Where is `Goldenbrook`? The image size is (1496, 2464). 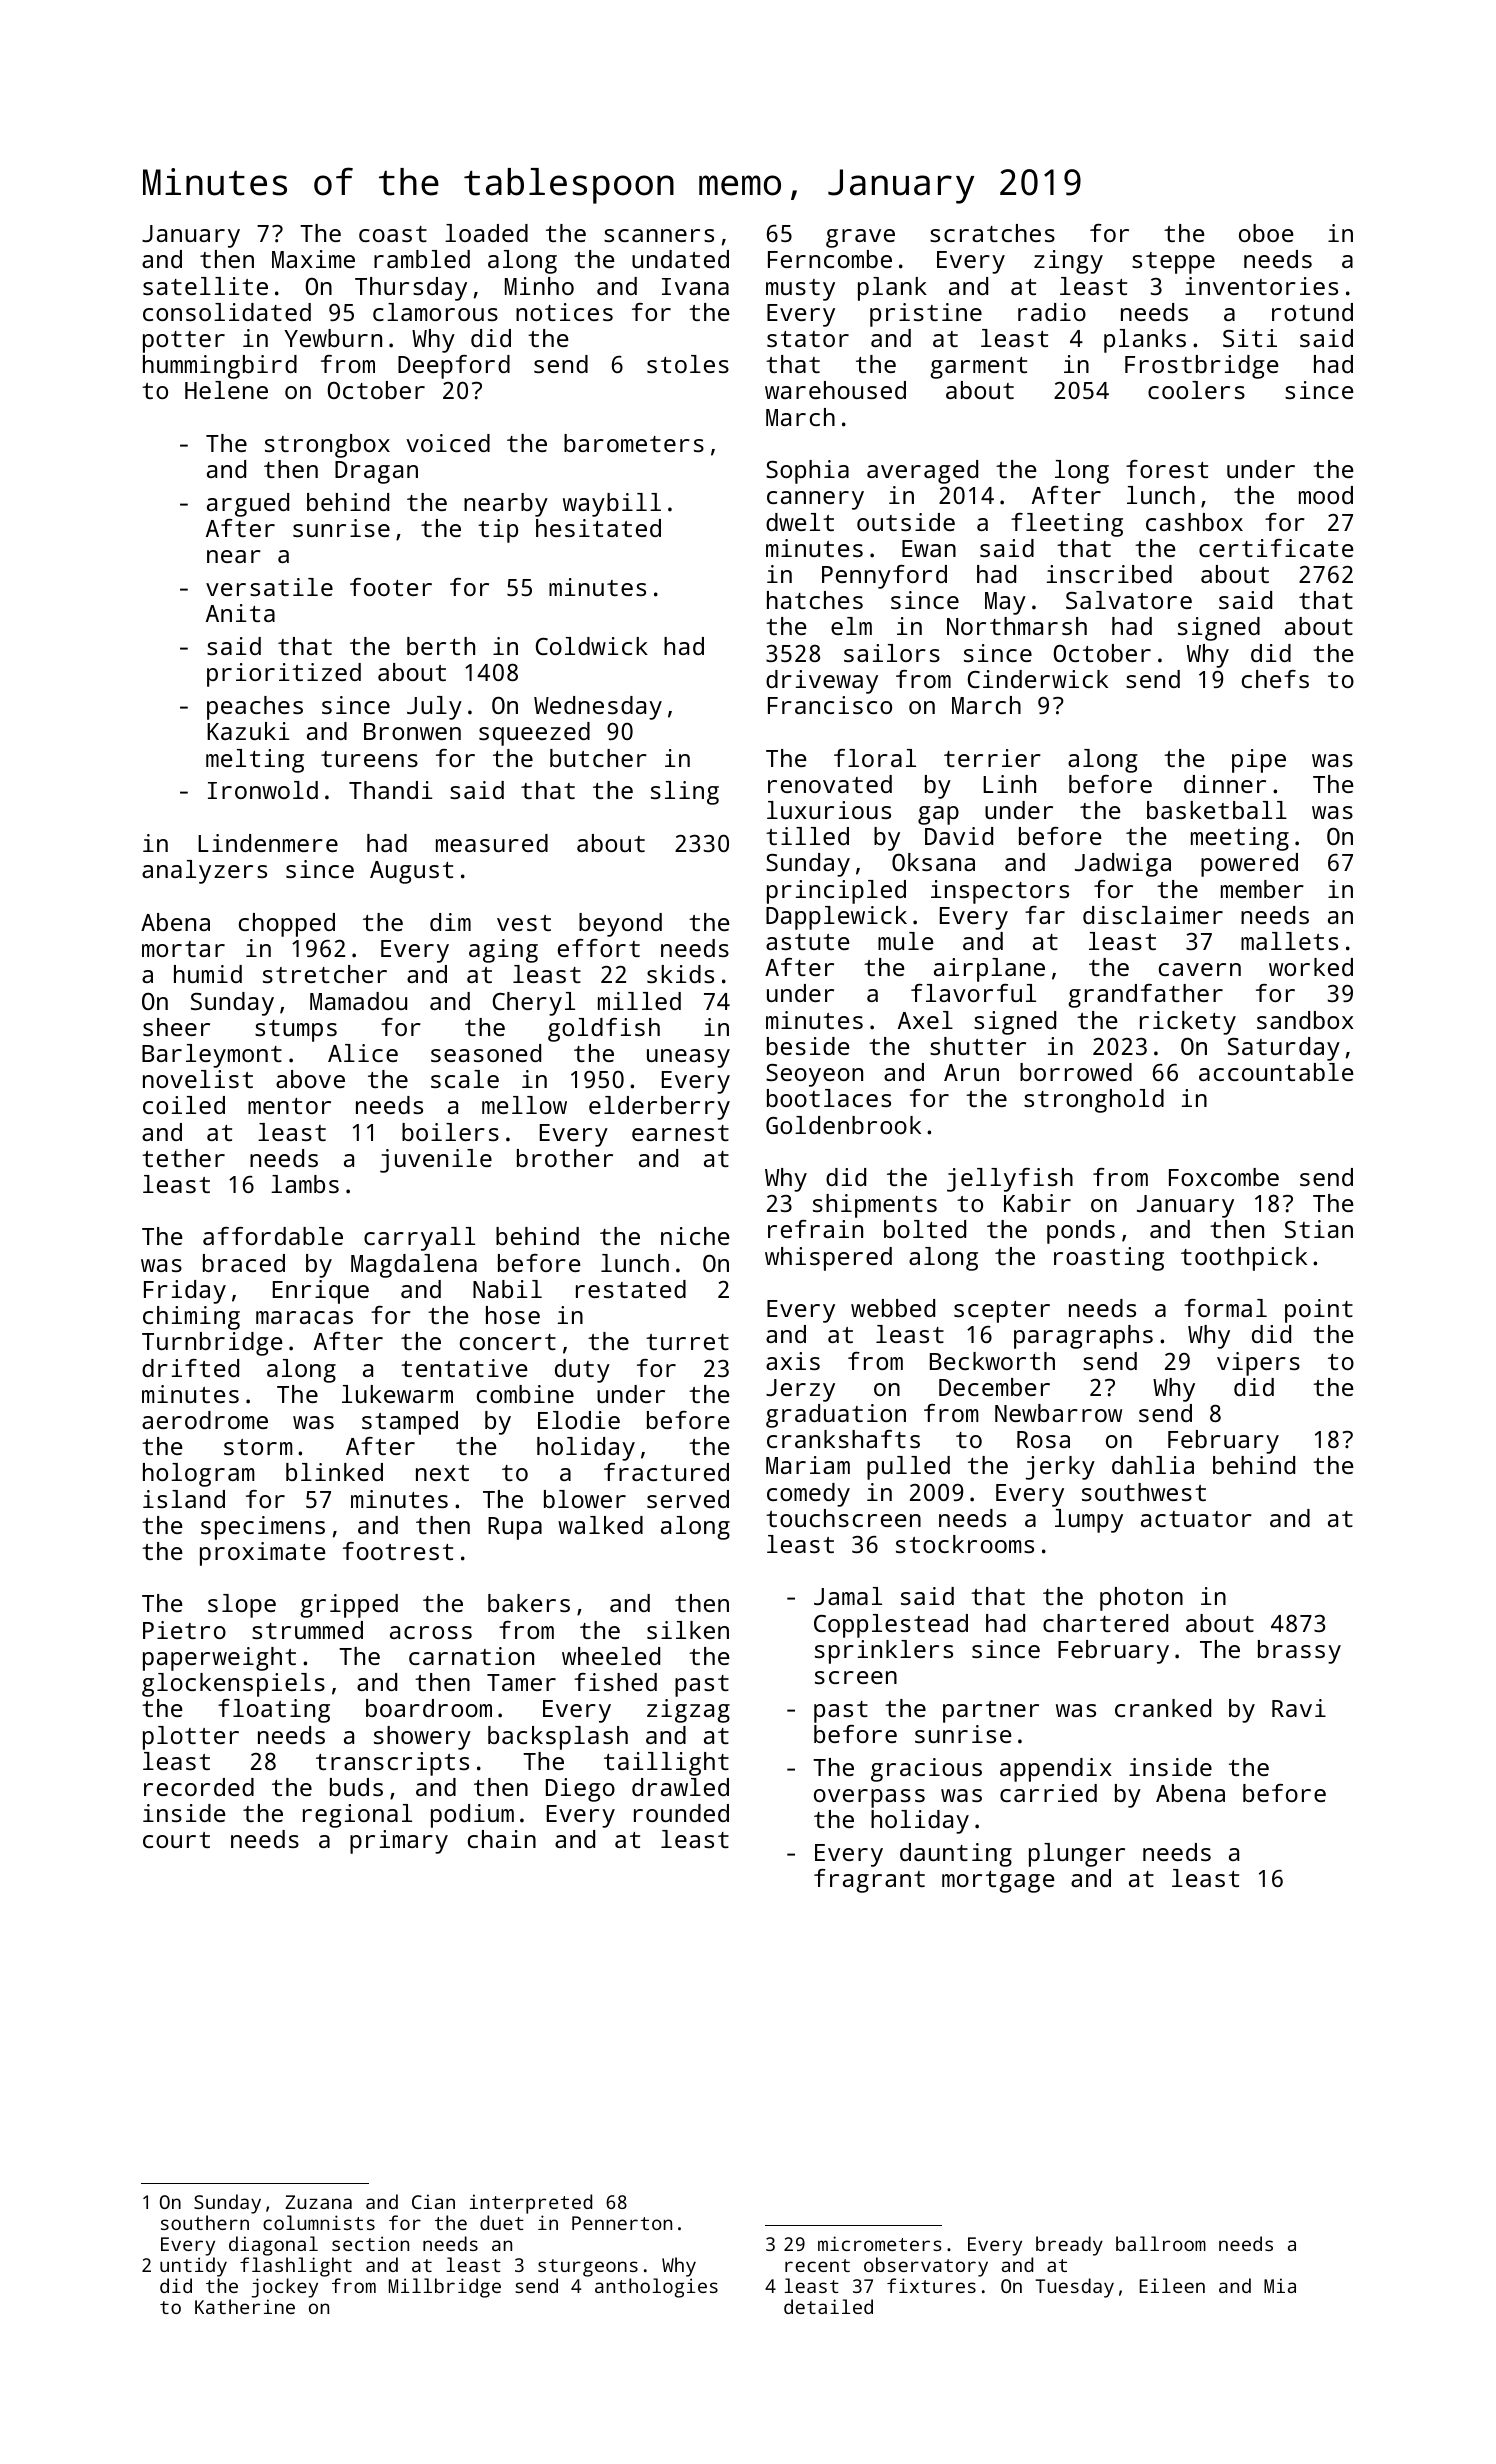
Goldenbrook is located at coordinates (843, 1125).
